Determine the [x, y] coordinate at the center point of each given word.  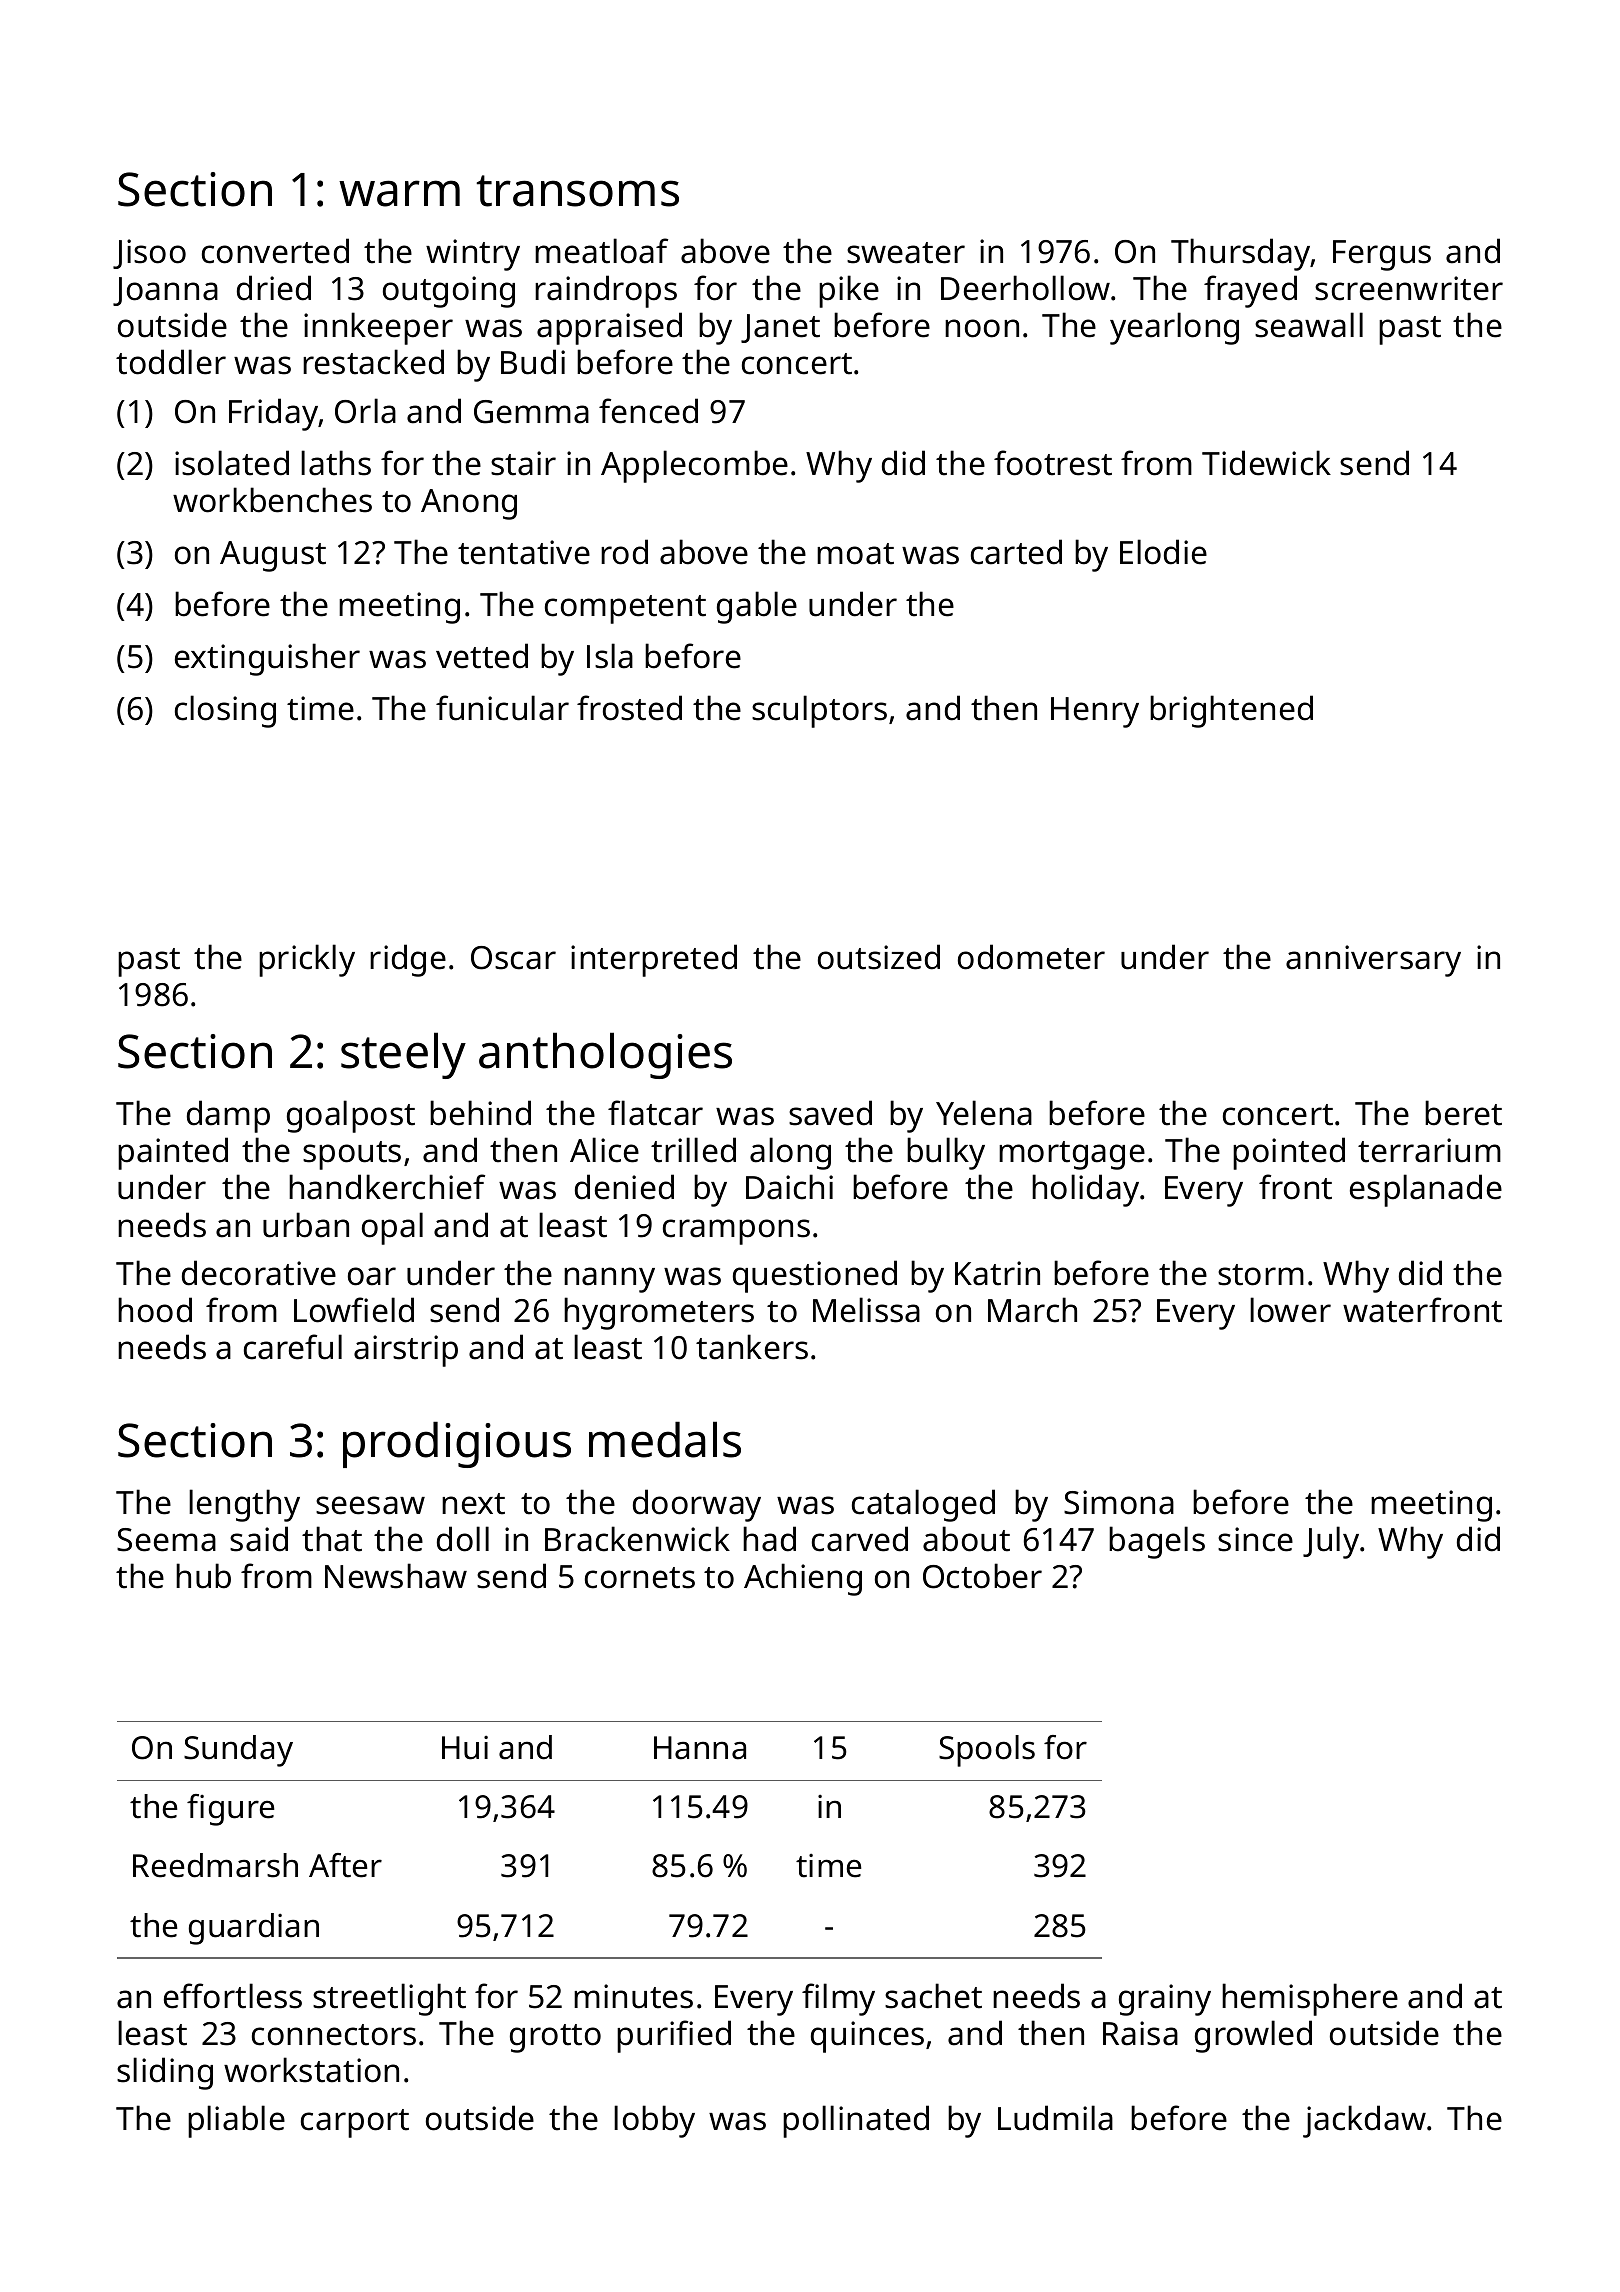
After [345, 1865]
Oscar [513, 958]
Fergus [1382, 255]
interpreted [654, 960]
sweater [906, 253]
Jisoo [149, 254]
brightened [1231, 711]
